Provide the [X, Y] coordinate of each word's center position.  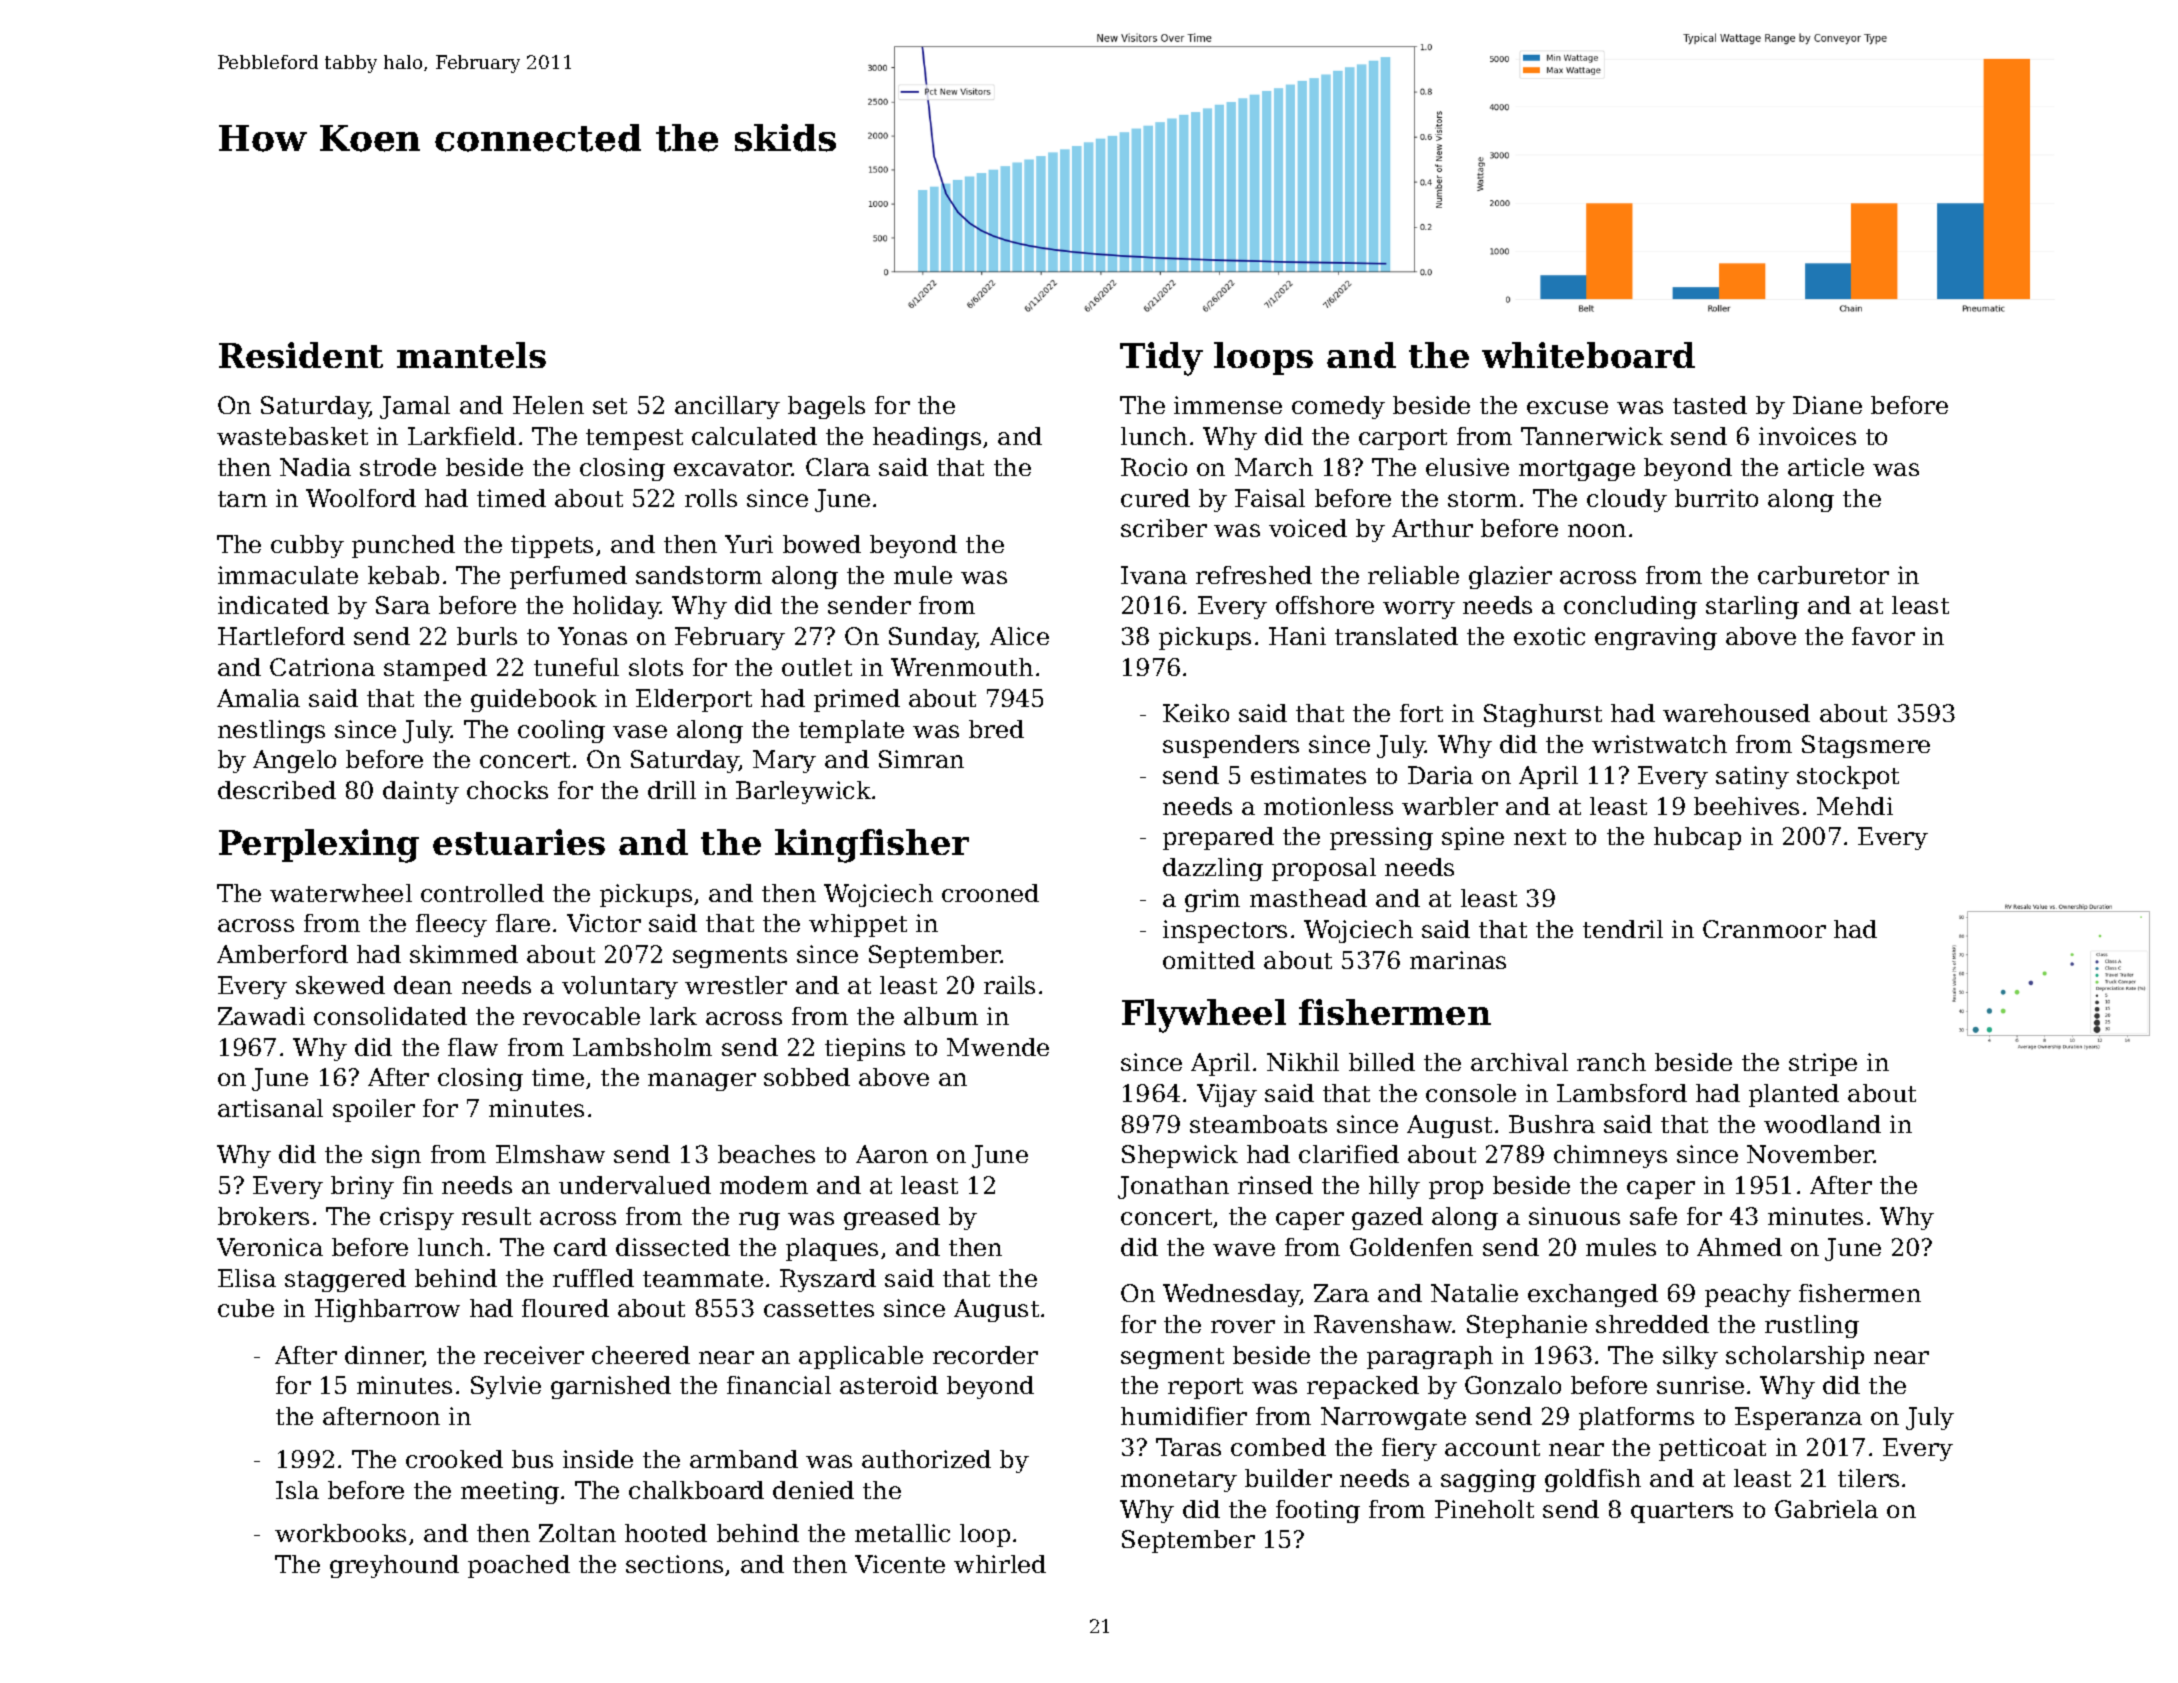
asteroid [889, 1385]
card [580, 1247]
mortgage [1577, 470]
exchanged [1593, 1295]
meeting [510, 1492]
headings [927, 438]
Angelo [294, 761]
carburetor [1823, 575]
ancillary [727, 407]
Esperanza [1798, 1418]
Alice [1019, 636]
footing [1318, 1511]
